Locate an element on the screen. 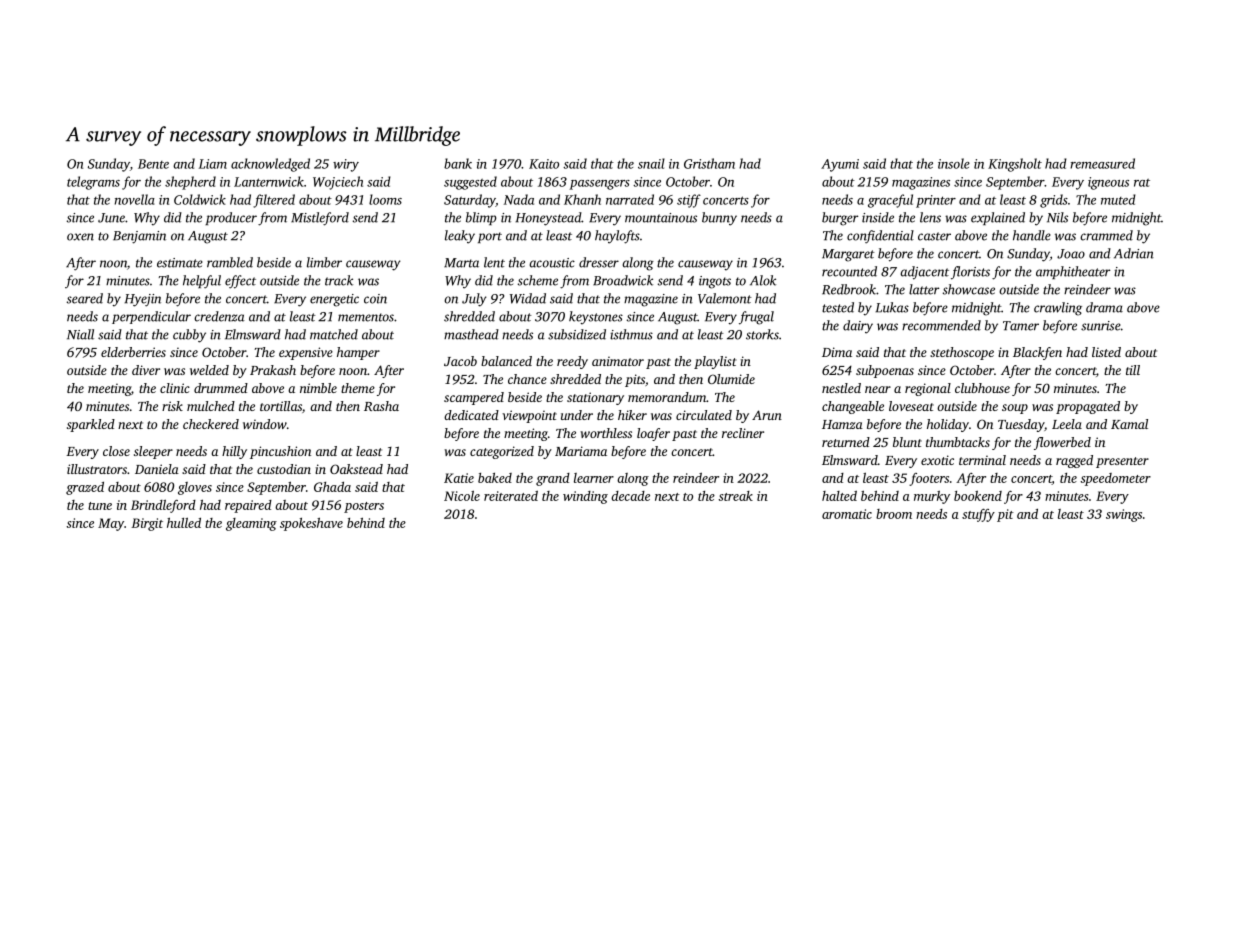 This screenshot has height=952, width=1233. handle is located at coordinates (1032, 235).
